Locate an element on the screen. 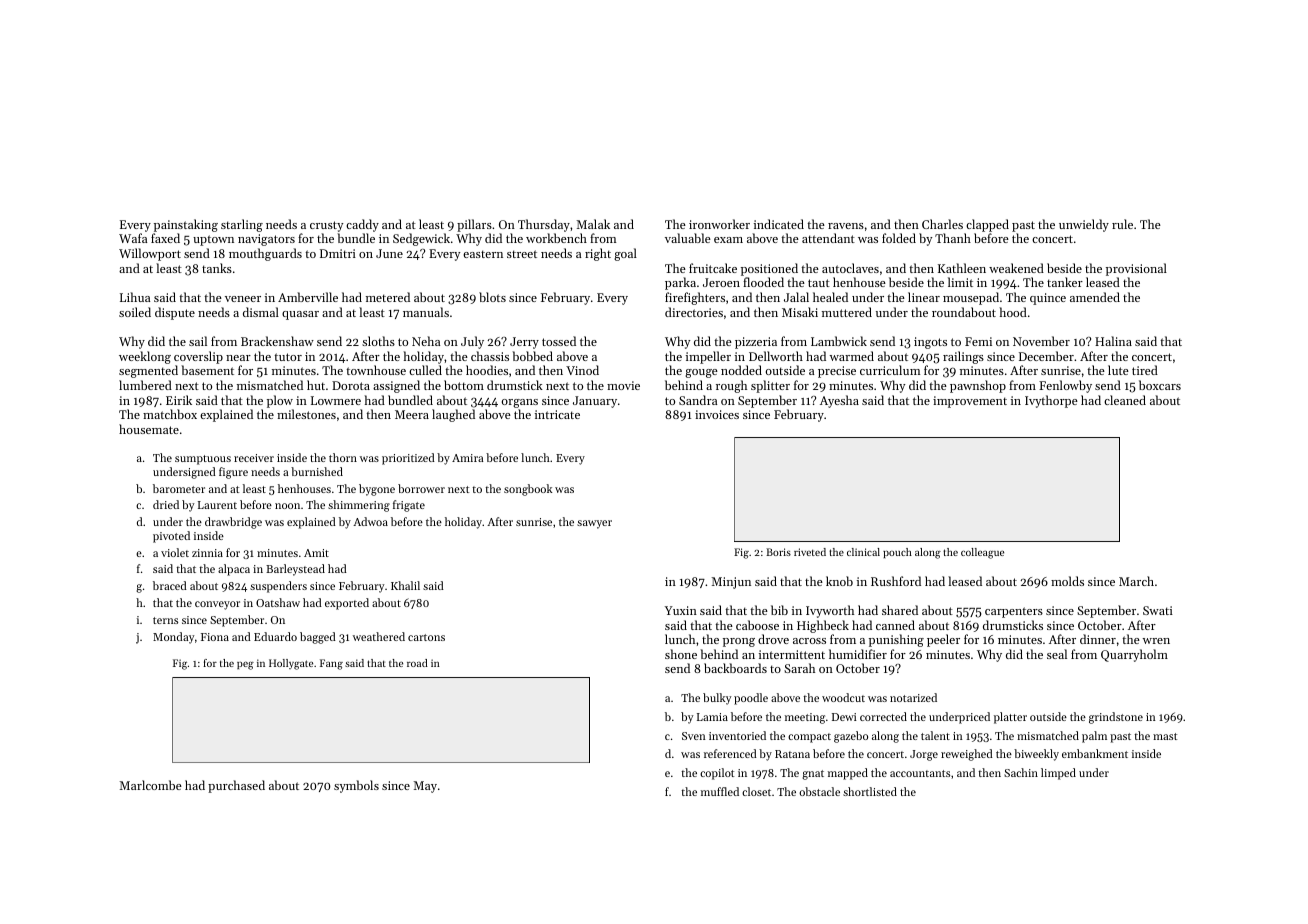 The image size is (1308, 924). clapped is located at coordinates (987, 225).
